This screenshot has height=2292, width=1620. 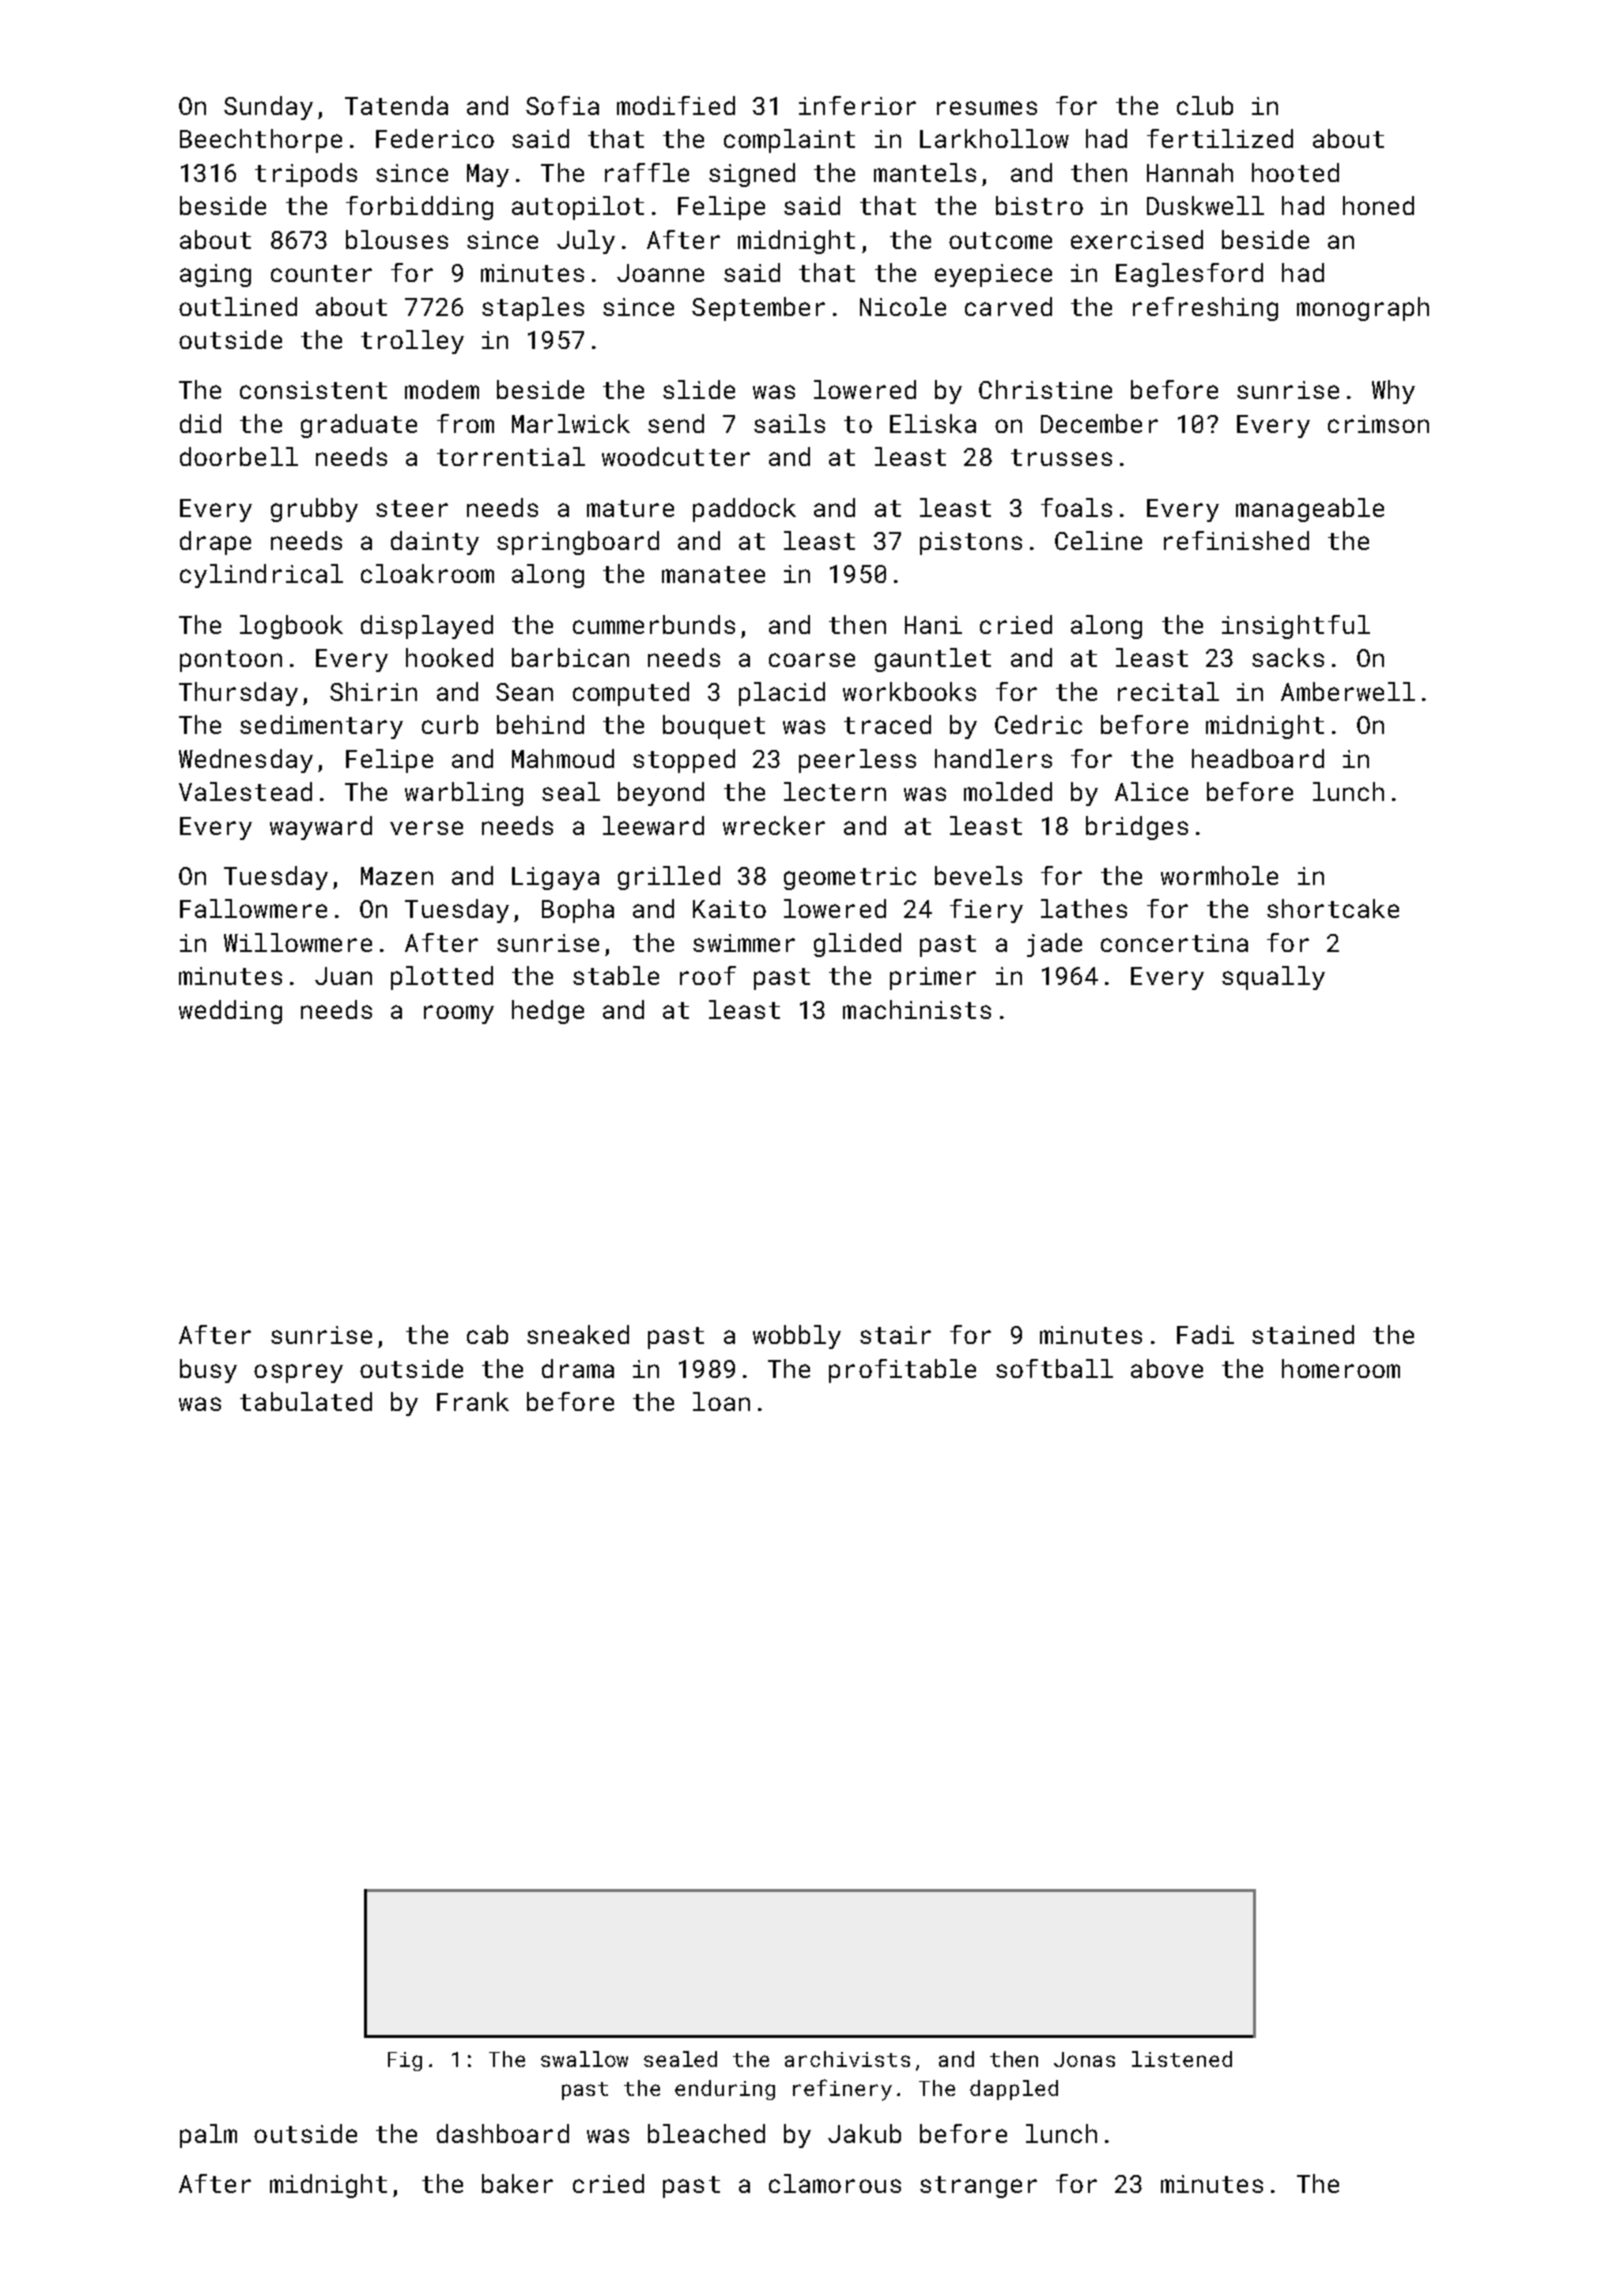 What do you see at coordinates (1341, 1368) in the screenshot?
I see `homeroom` at bounding box center [1341, 1368].
